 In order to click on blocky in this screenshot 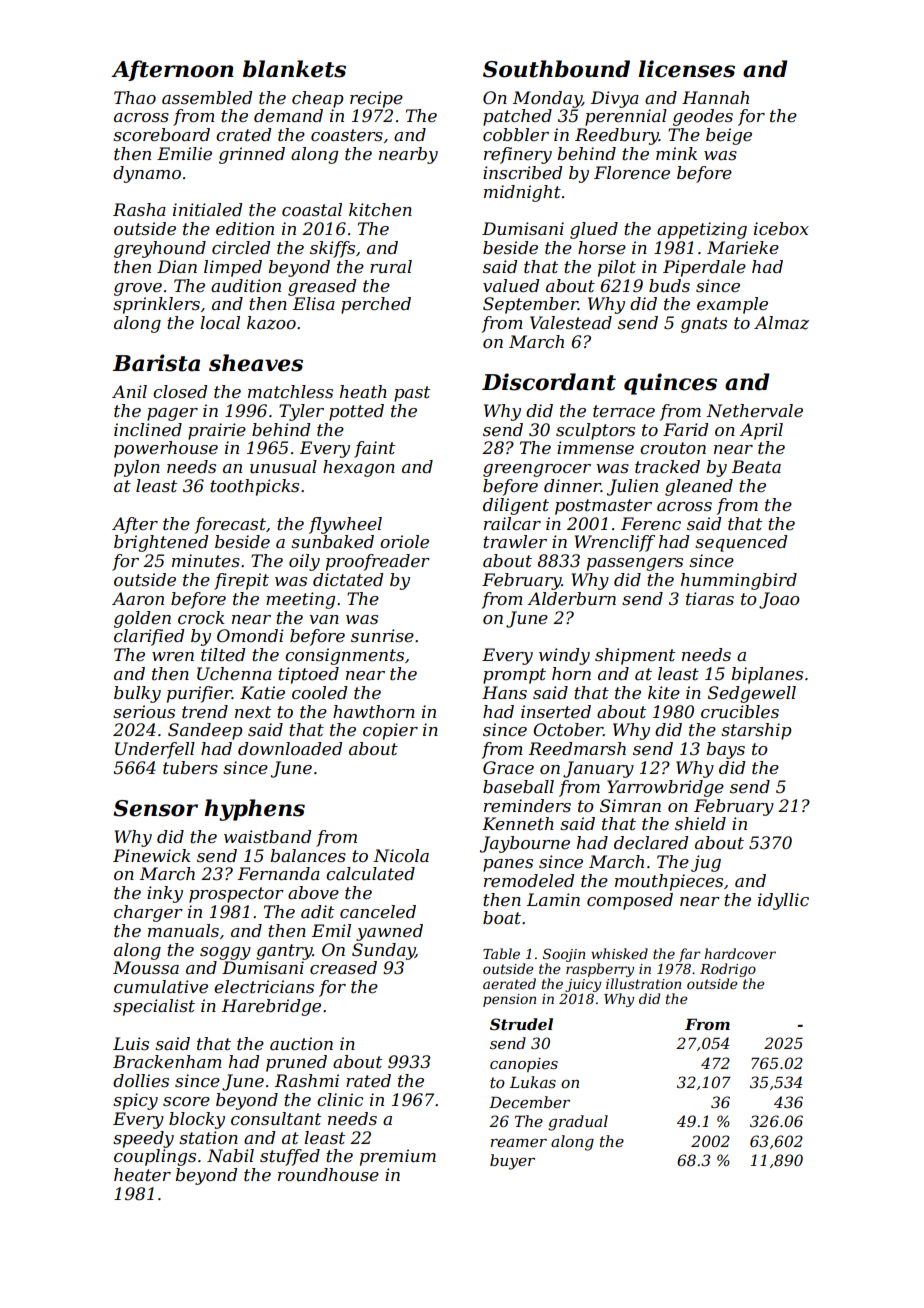, I will do `click(197, 1120)`.
